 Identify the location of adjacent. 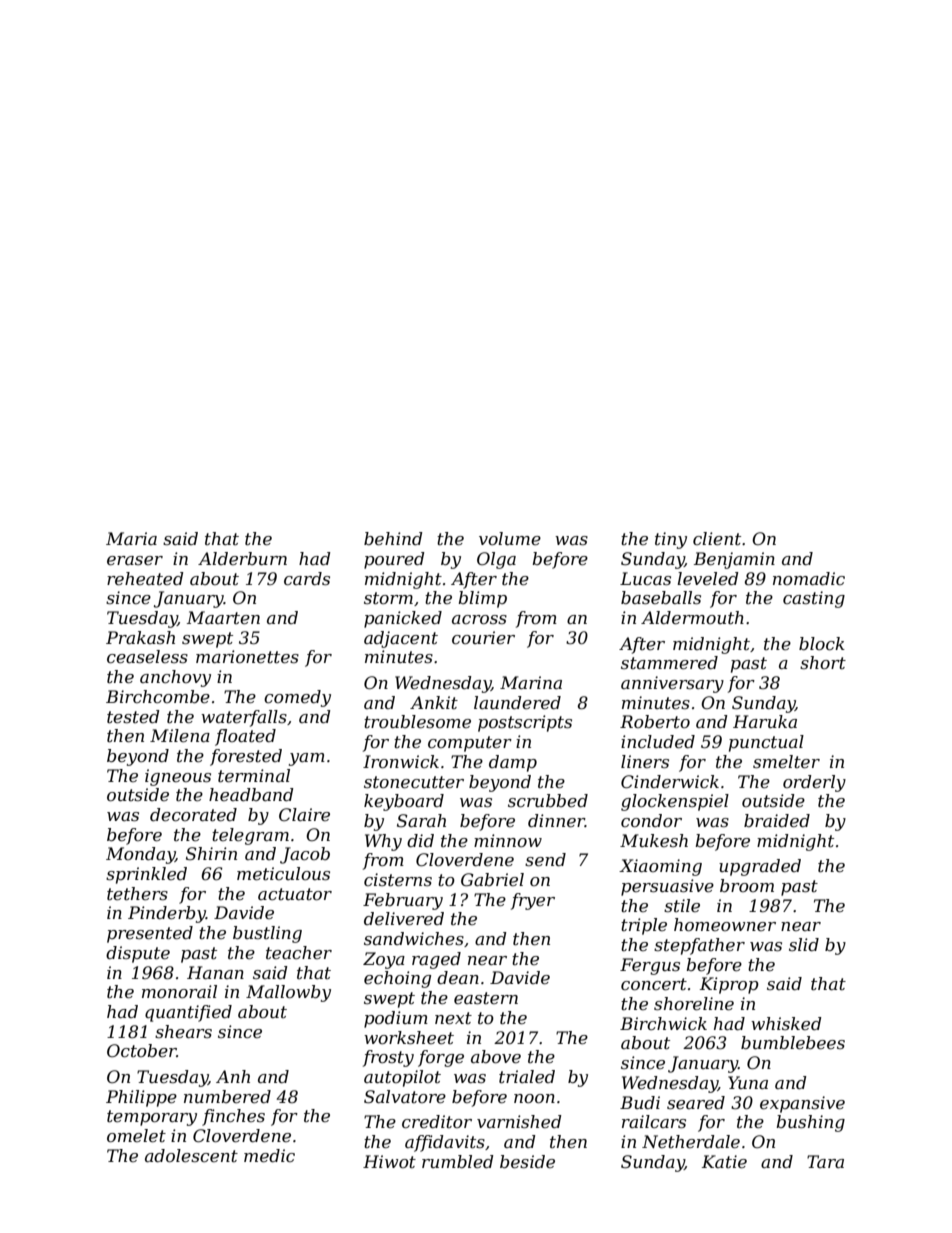
(401, 639).
